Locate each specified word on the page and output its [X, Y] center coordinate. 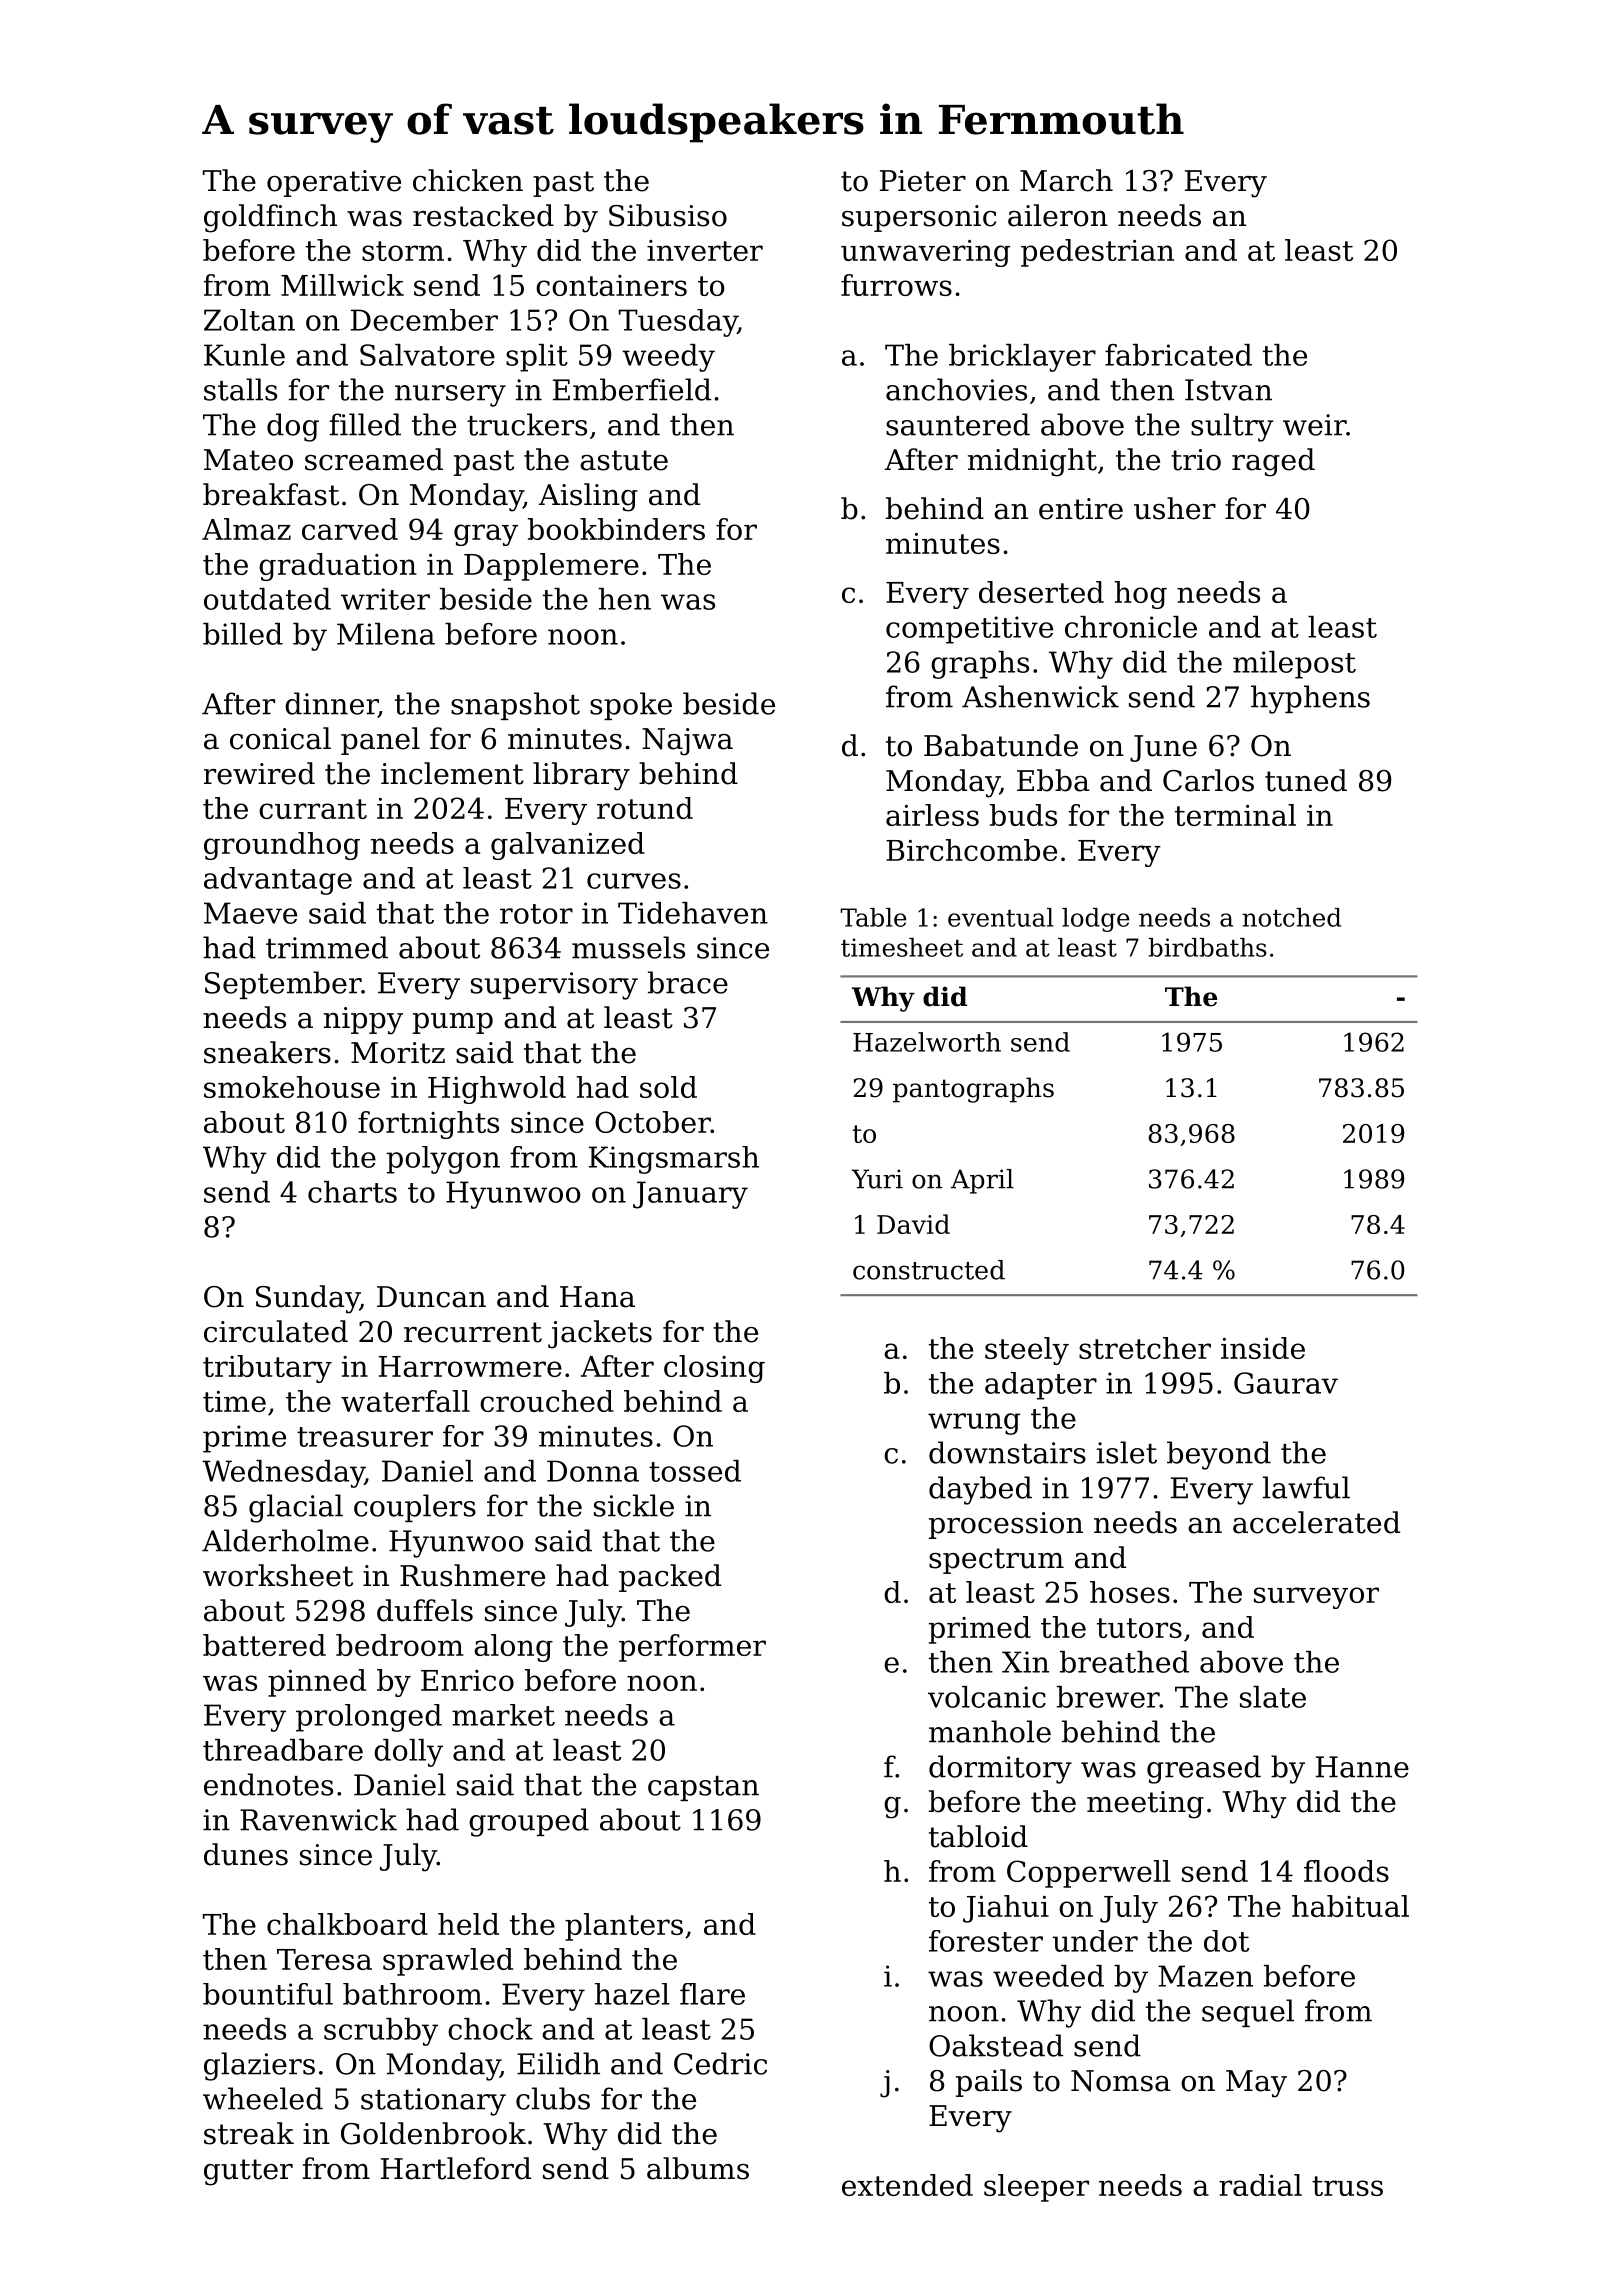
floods [1346, 1871]
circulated [276, 1331]
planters [624, 1927]
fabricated [1178, 355]
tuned [1306, 780]
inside [1263, 1348]
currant [313, 809]
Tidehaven [693, 913]
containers [611, 285]
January [690, 1195]
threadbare [283, 1750]
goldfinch [270, 218]
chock [490, 2029]
